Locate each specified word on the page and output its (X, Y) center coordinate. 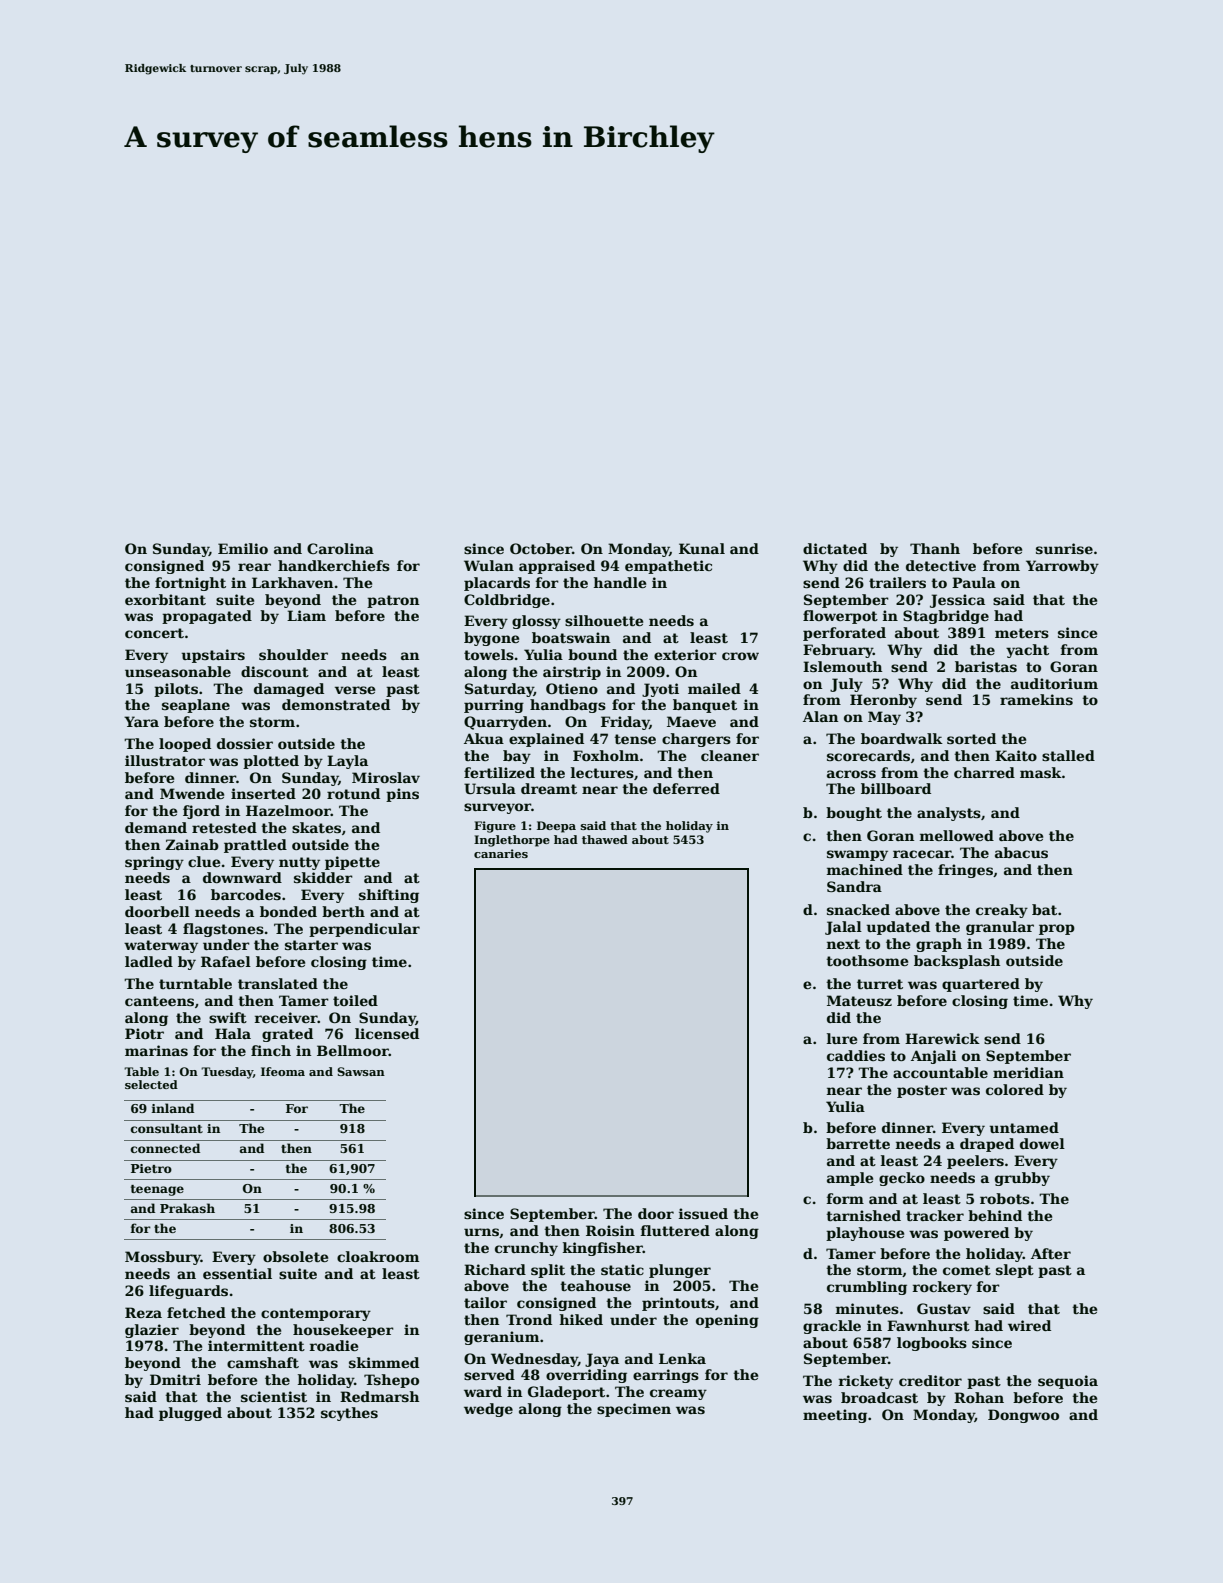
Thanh (935, 548)
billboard (896, 788)
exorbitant (165, 599)
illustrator (165, 760)
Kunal (702, 548)
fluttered (675, 1230)
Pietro (151, 1168)
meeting (835, 1416)
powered (976, 1234)
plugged (190, 1414)
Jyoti (660, 690)
